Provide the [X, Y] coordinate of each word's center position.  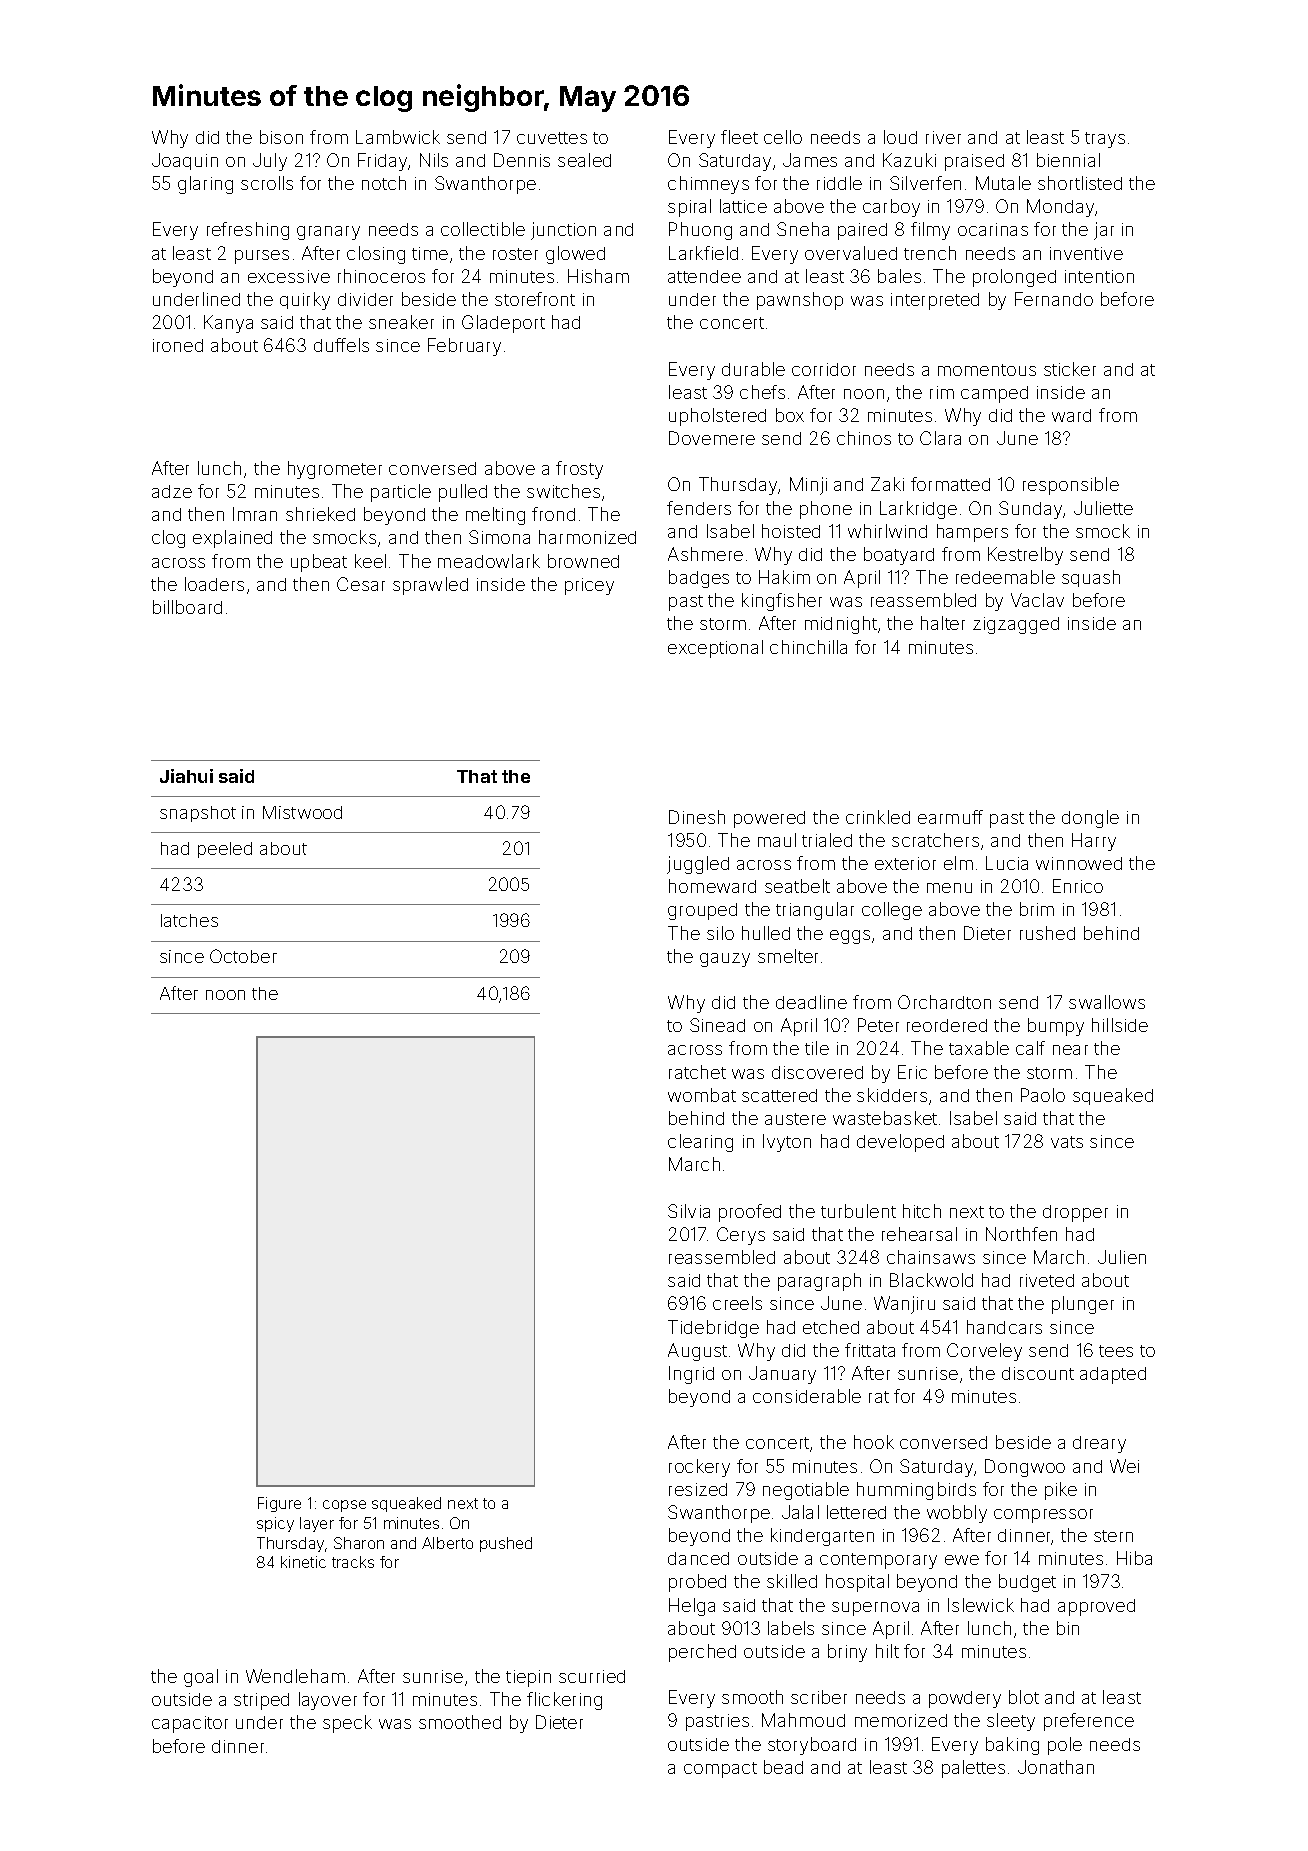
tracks [353, 1562]
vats [1067, 1142]
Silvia [689, 1211]
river [943, 137]
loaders [214, 584]
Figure [279, 1504]
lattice [743, 206]
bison [281, 137]
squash [1091, 578]
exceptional [715, 649]
